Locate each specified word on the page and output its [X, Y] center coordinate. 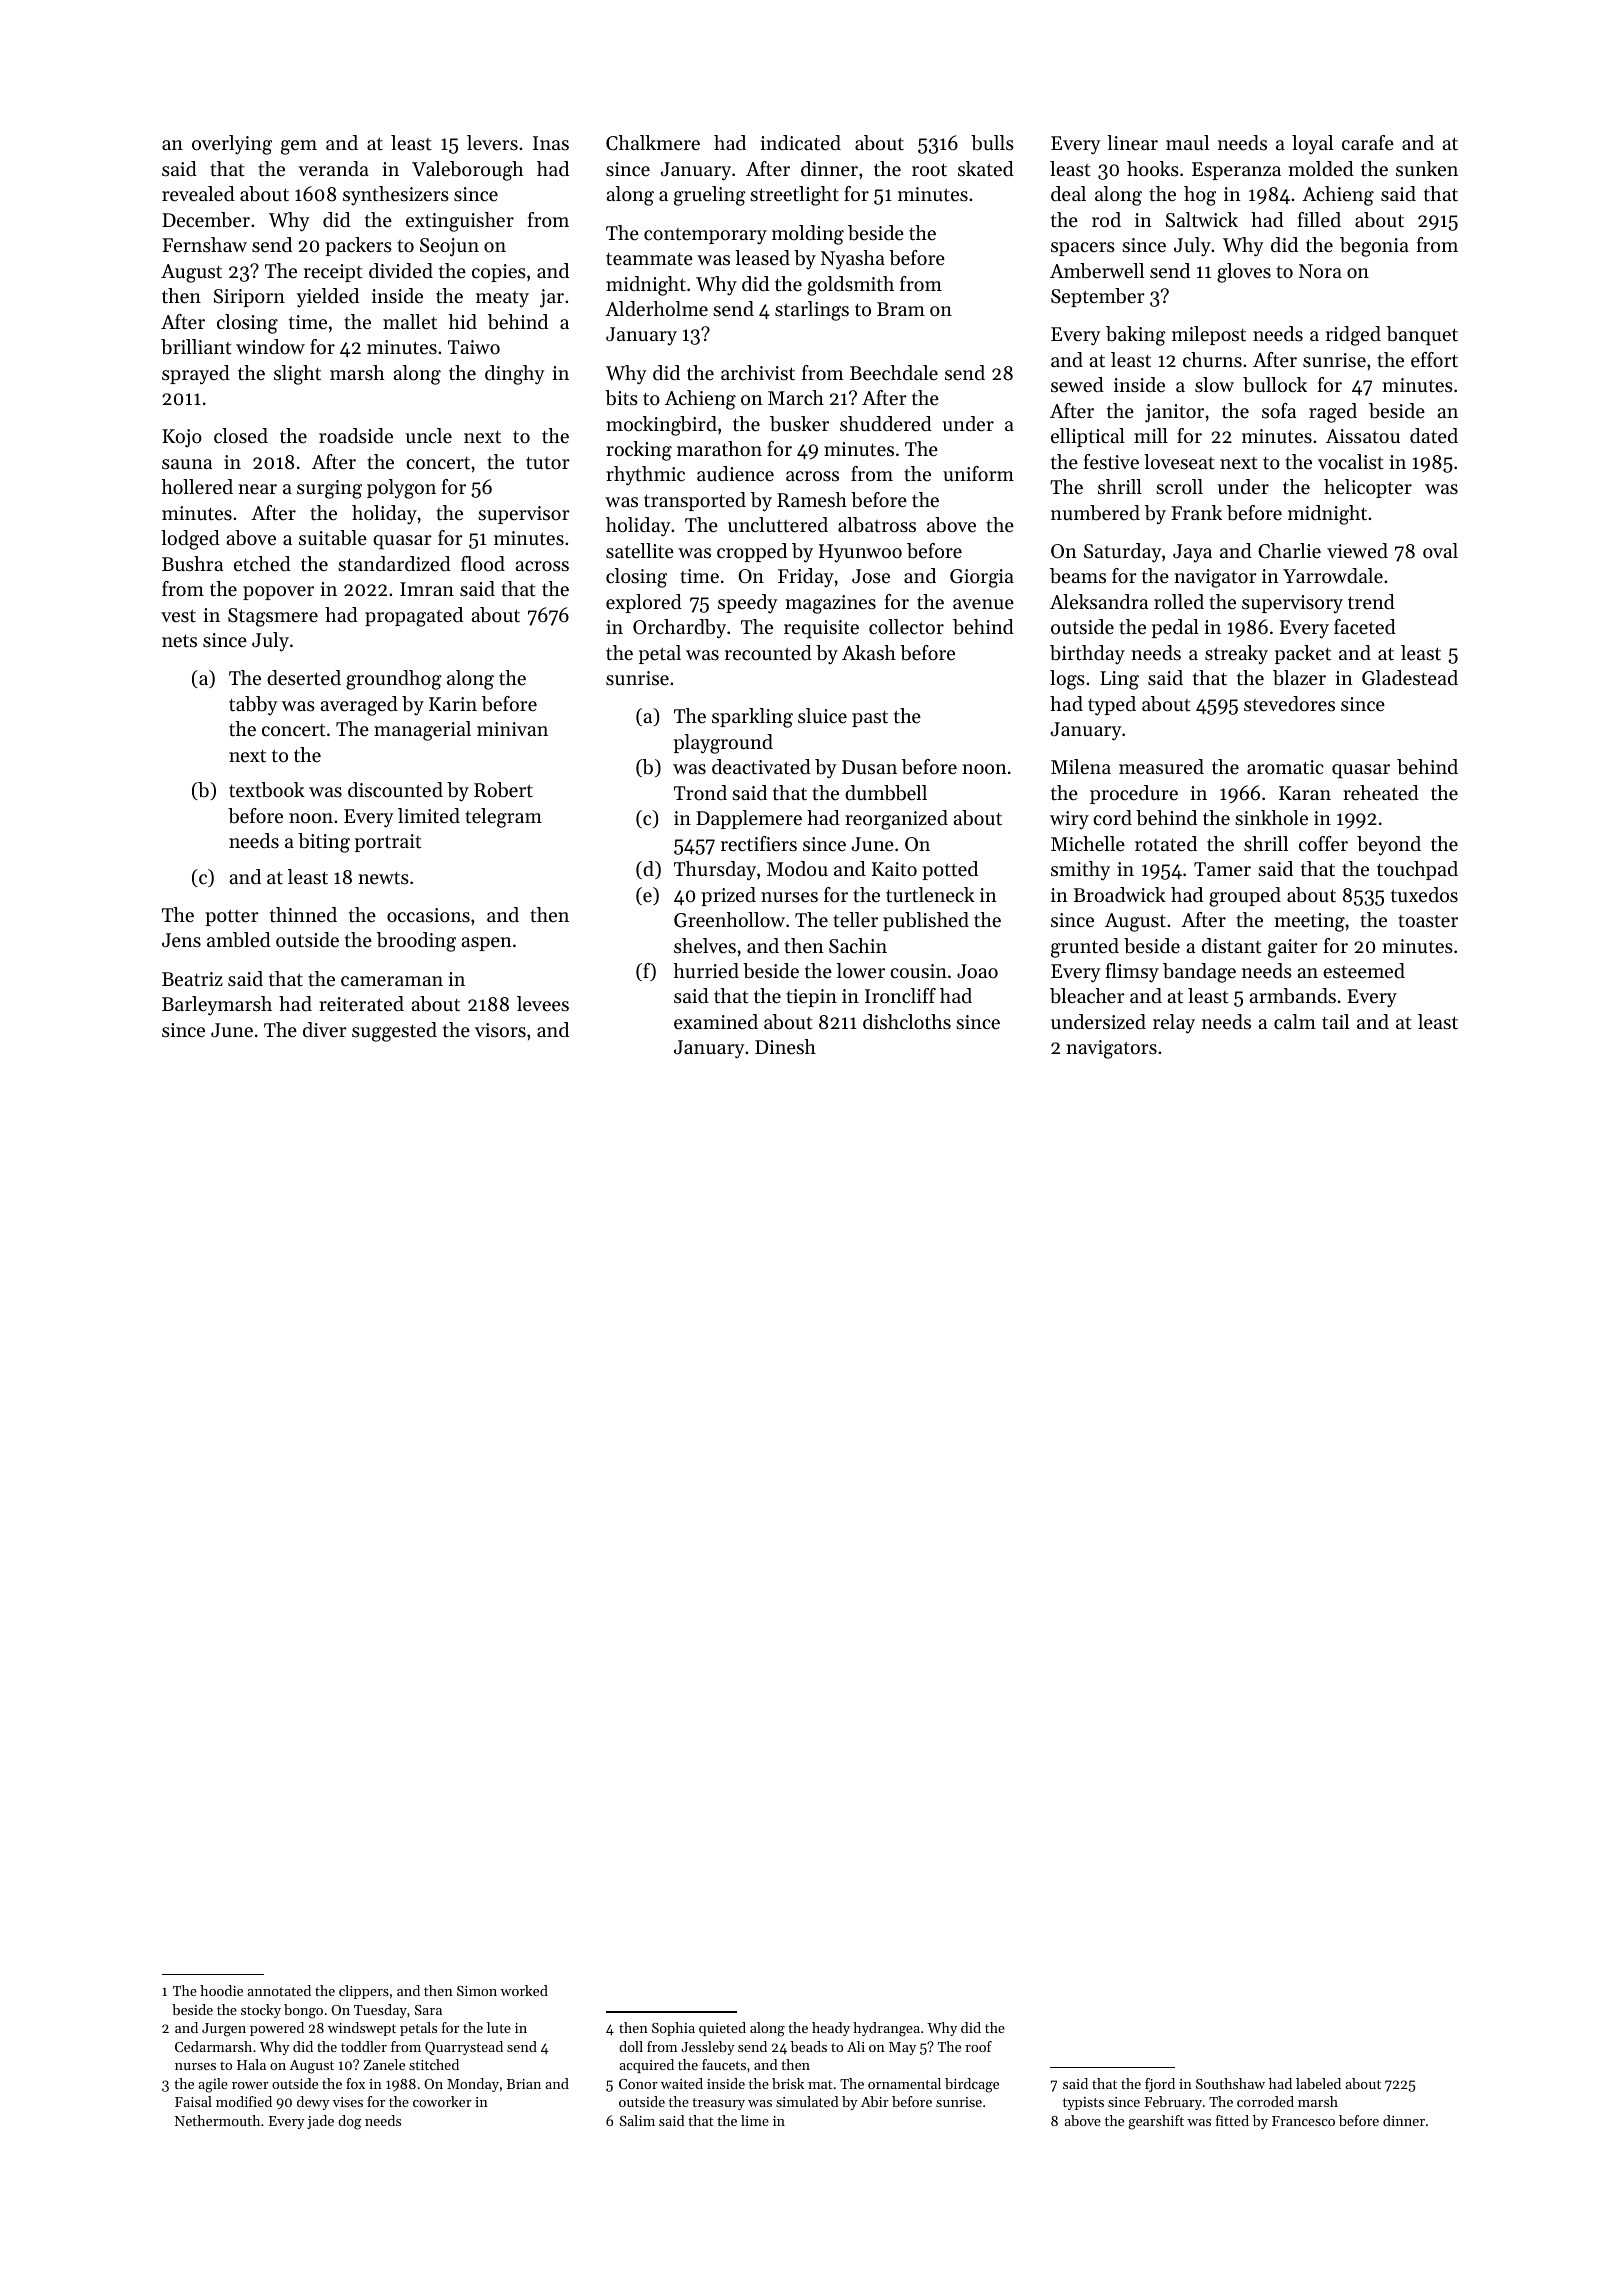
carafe [1368, 143]
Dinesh [785, 1047]
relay [1174, 1024]
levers [492, 142]
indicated [800, 143]
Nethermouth [217, 2120]
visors [500, 1030]
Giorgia [982, 578]
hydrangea [886, 2029]
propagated [414, 617]
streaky [1236, 655]
